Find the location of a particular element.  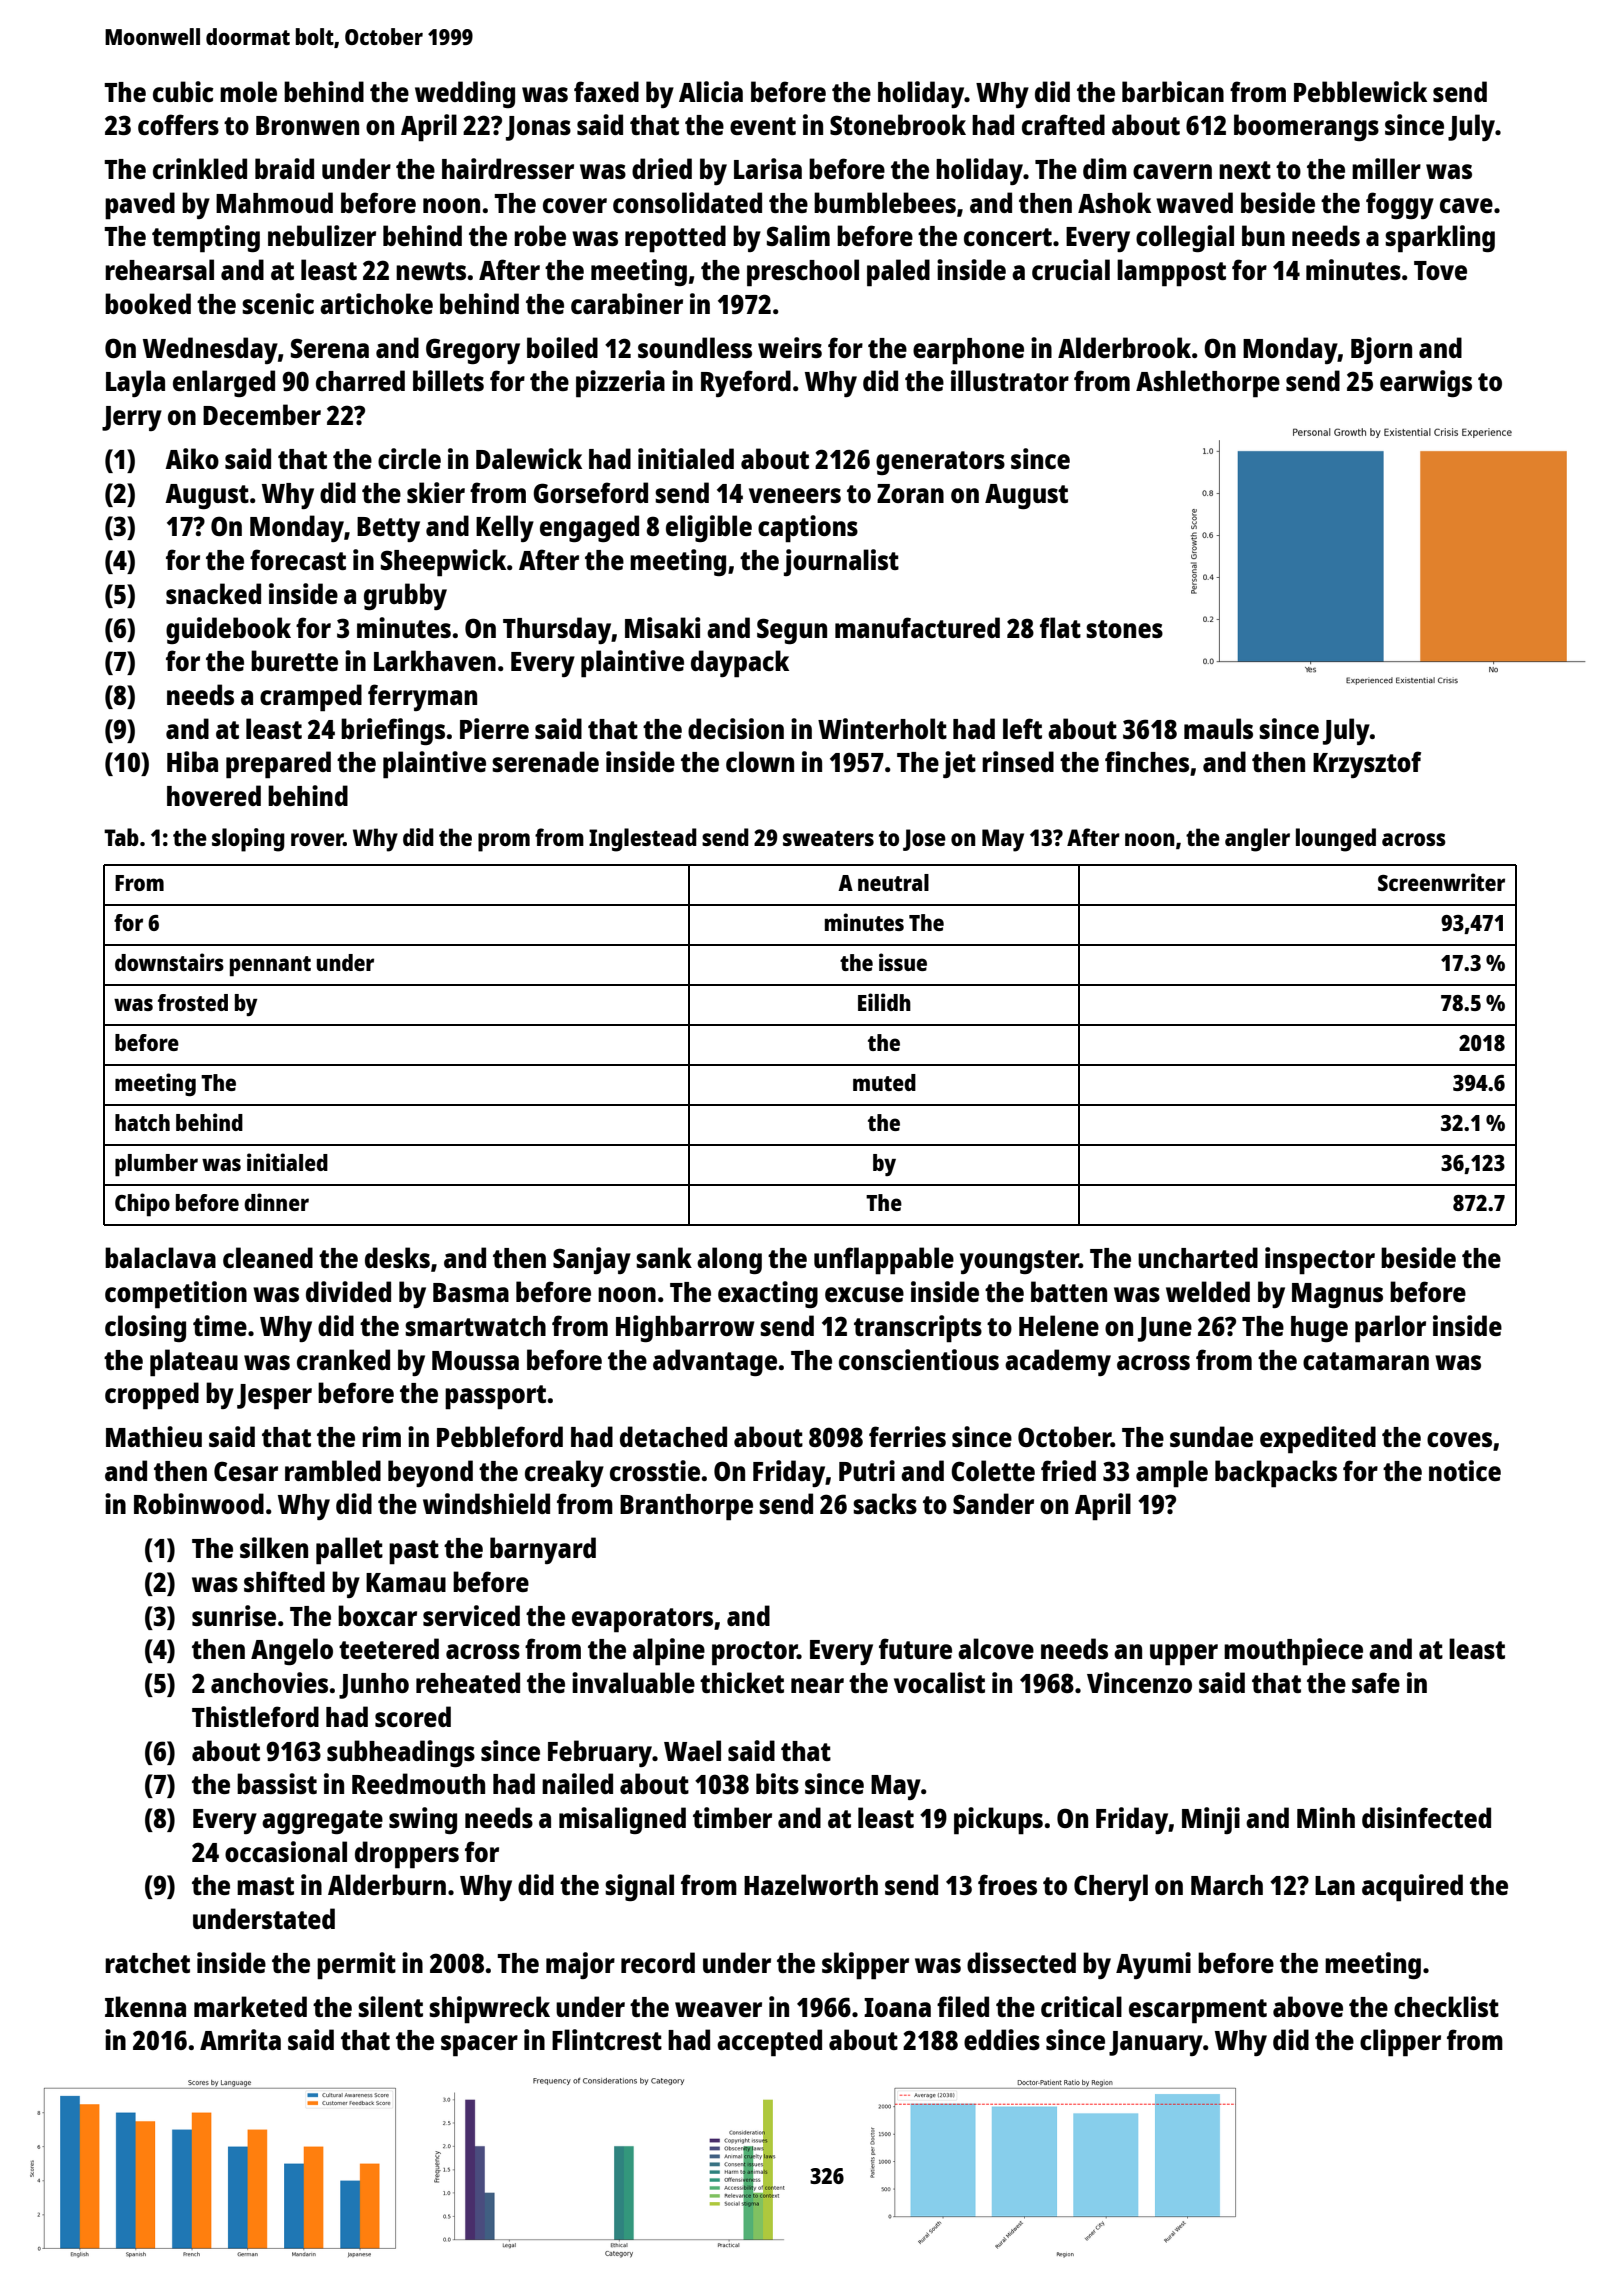

Ikenna is located at coordinates (145, 2006).
